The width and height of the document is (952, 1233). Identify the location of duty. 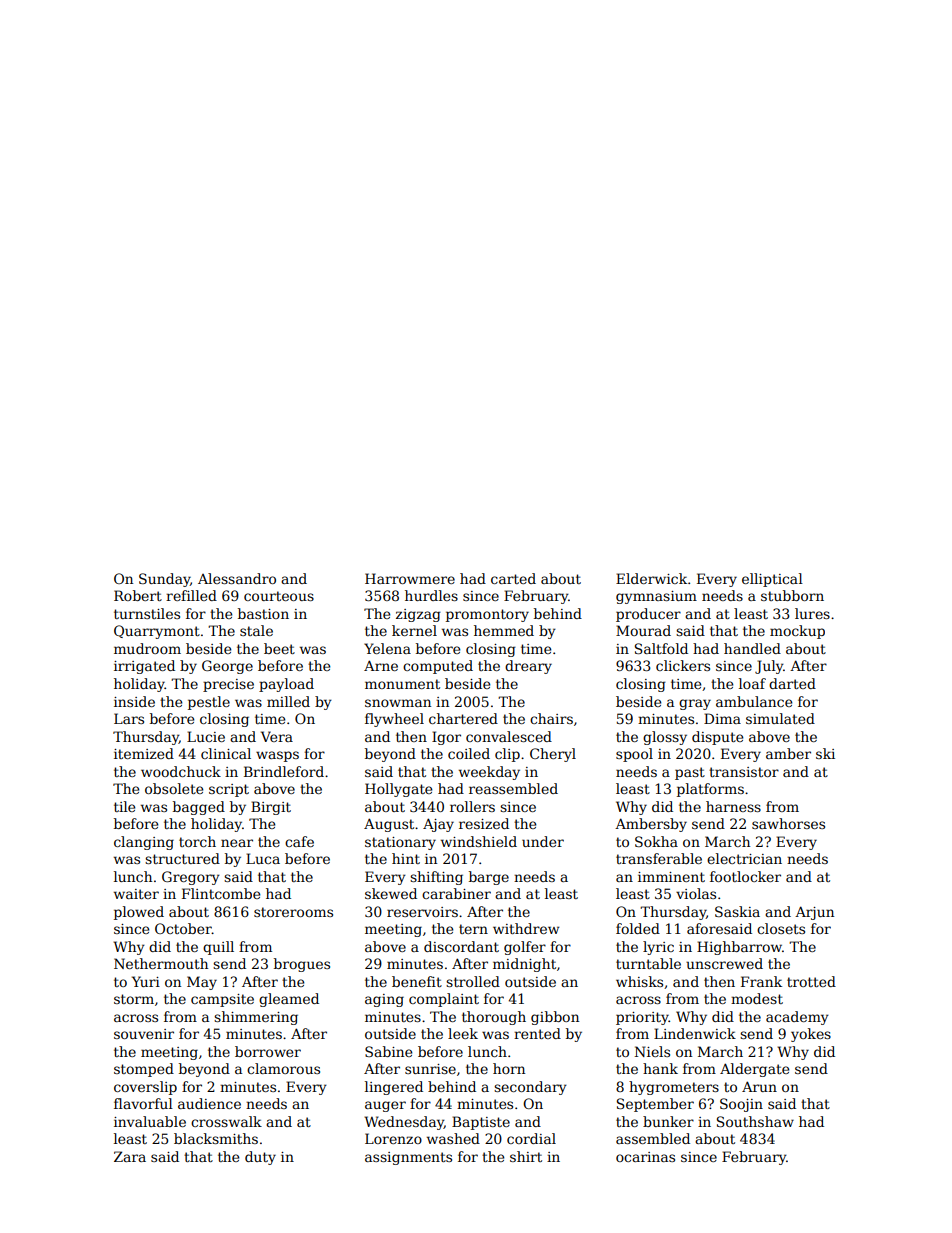
(260, 1158).
